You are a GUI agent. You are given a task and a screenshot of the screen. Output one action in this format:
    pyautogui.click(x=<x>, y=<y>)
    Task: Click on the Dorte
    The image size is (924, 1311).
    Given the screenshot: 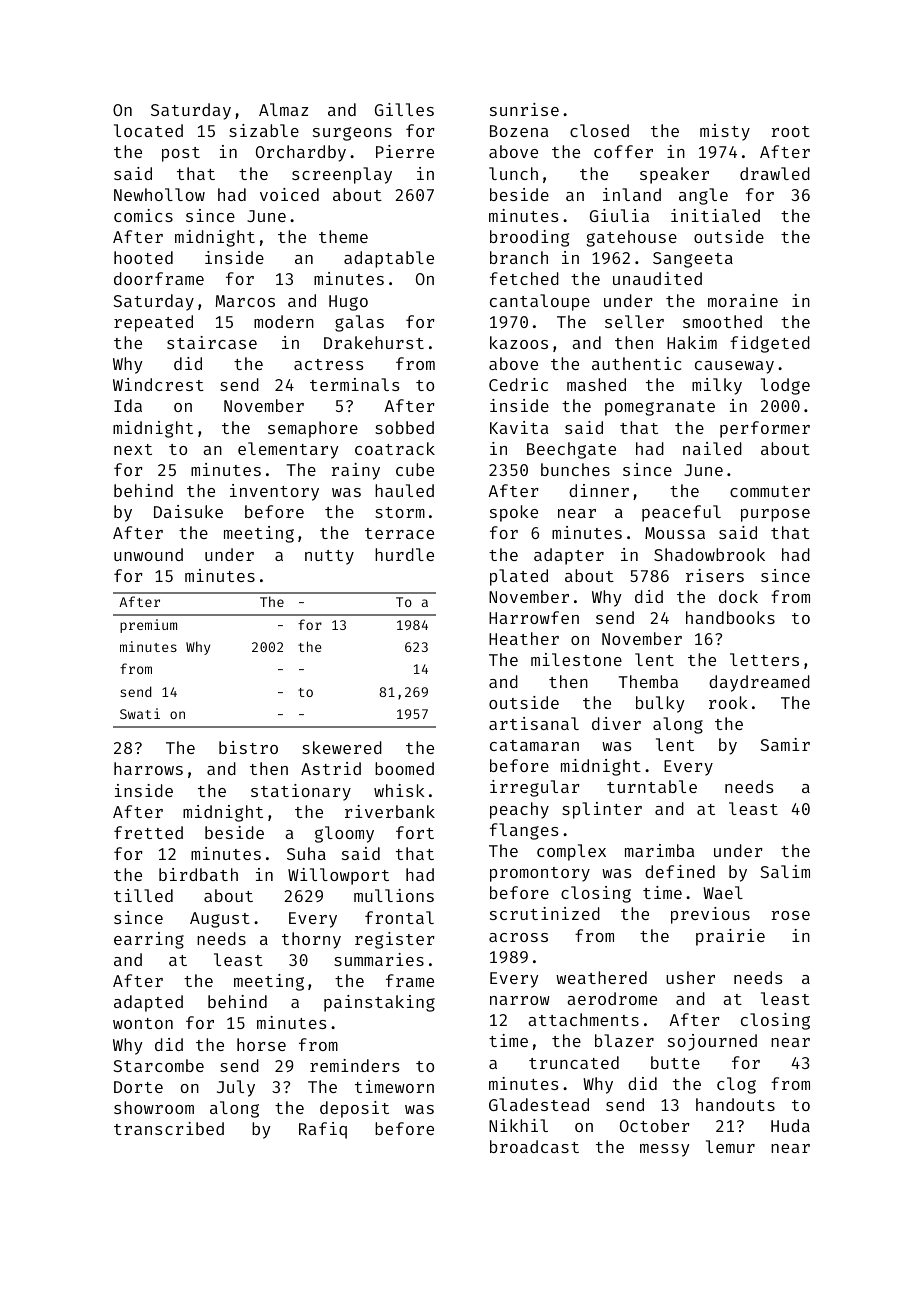 What is the action you would take?
    pyautogui.click(x=138, y=1087)
